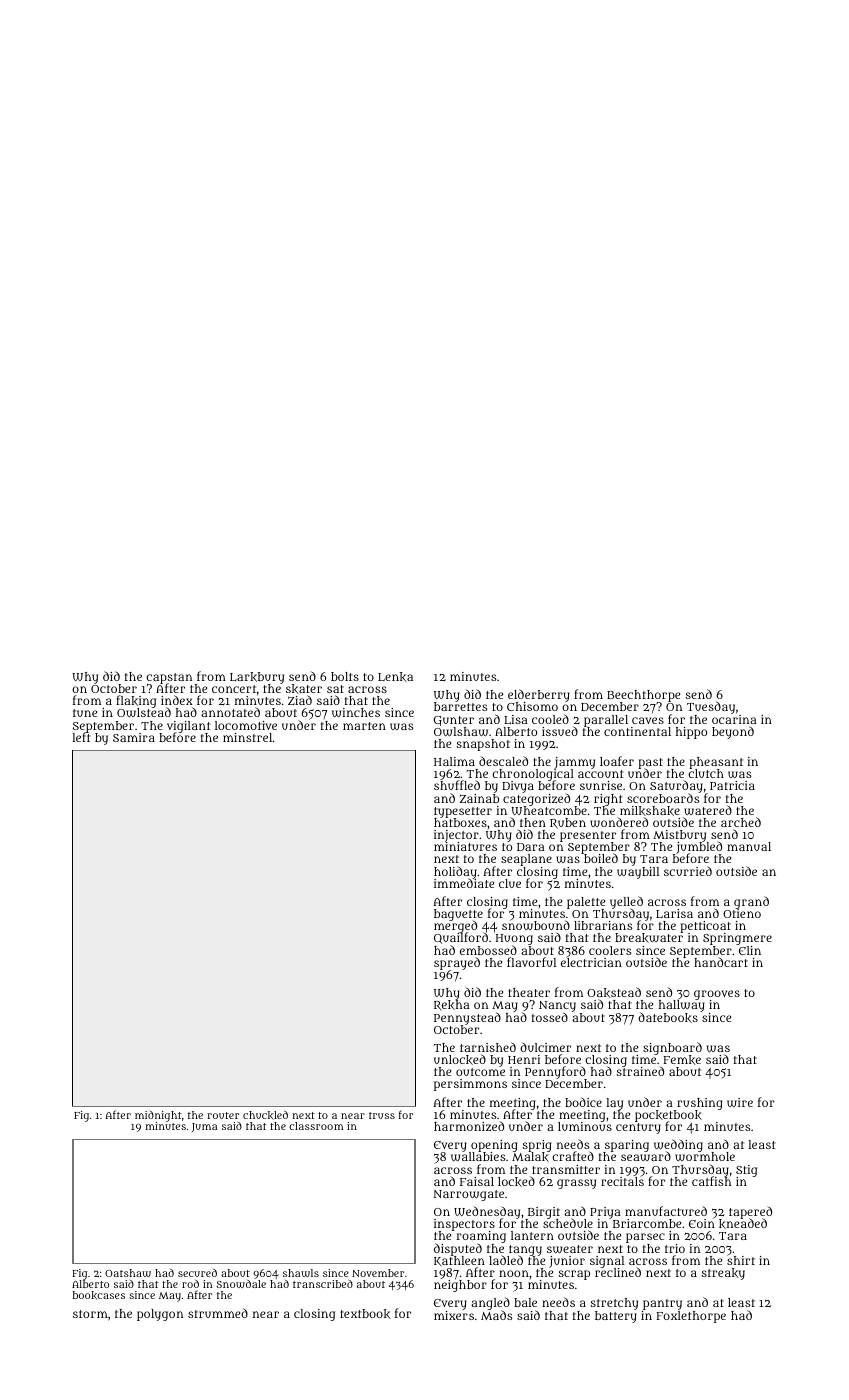 This page has width=849, height=1400. What do you see at coordinates (606, 721) in the page?
I see `parallel` at bounding box center [606, 721].
